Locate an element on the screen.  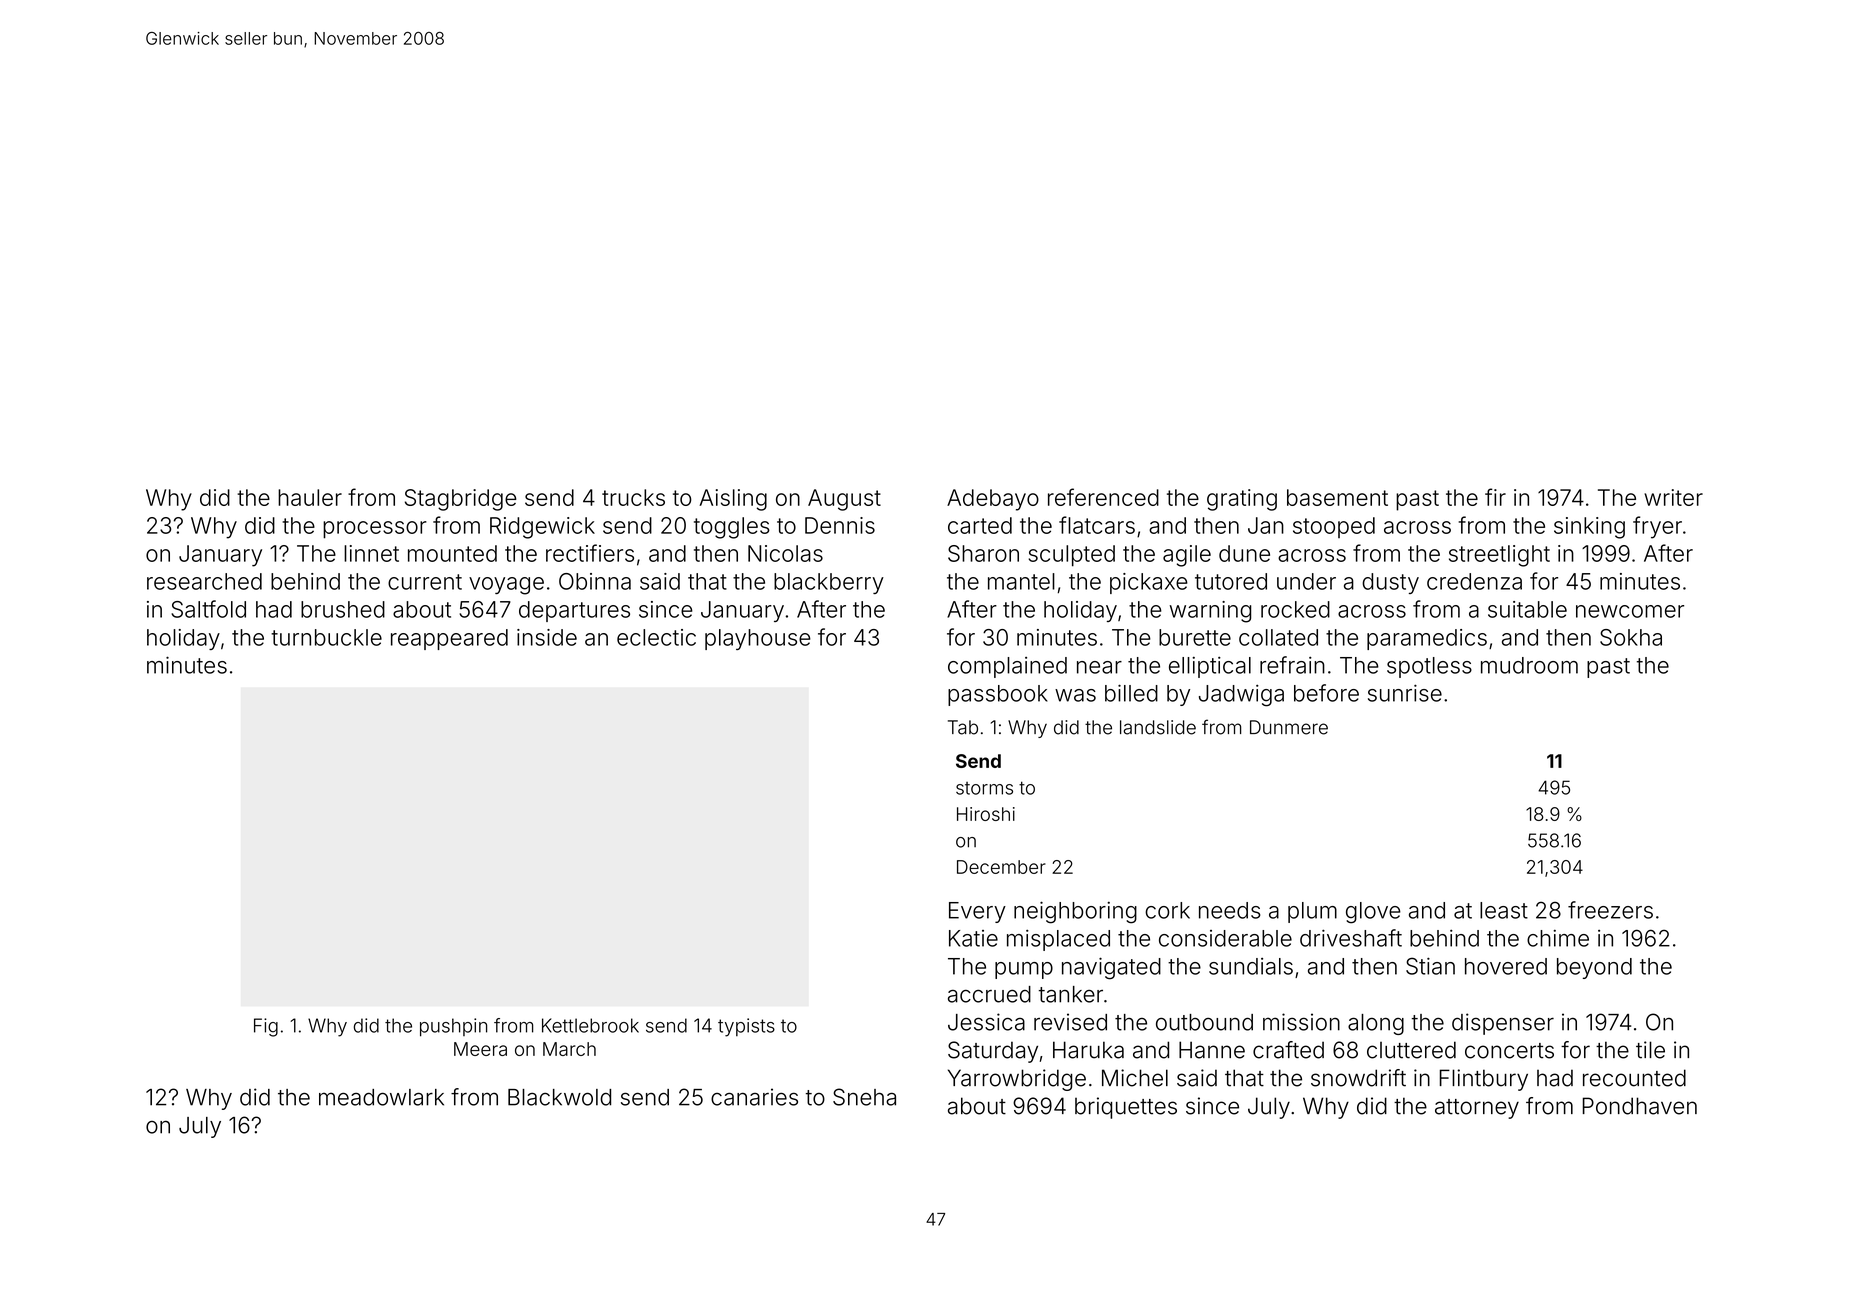
Hiroshi is located at coordinates (986, 814).
